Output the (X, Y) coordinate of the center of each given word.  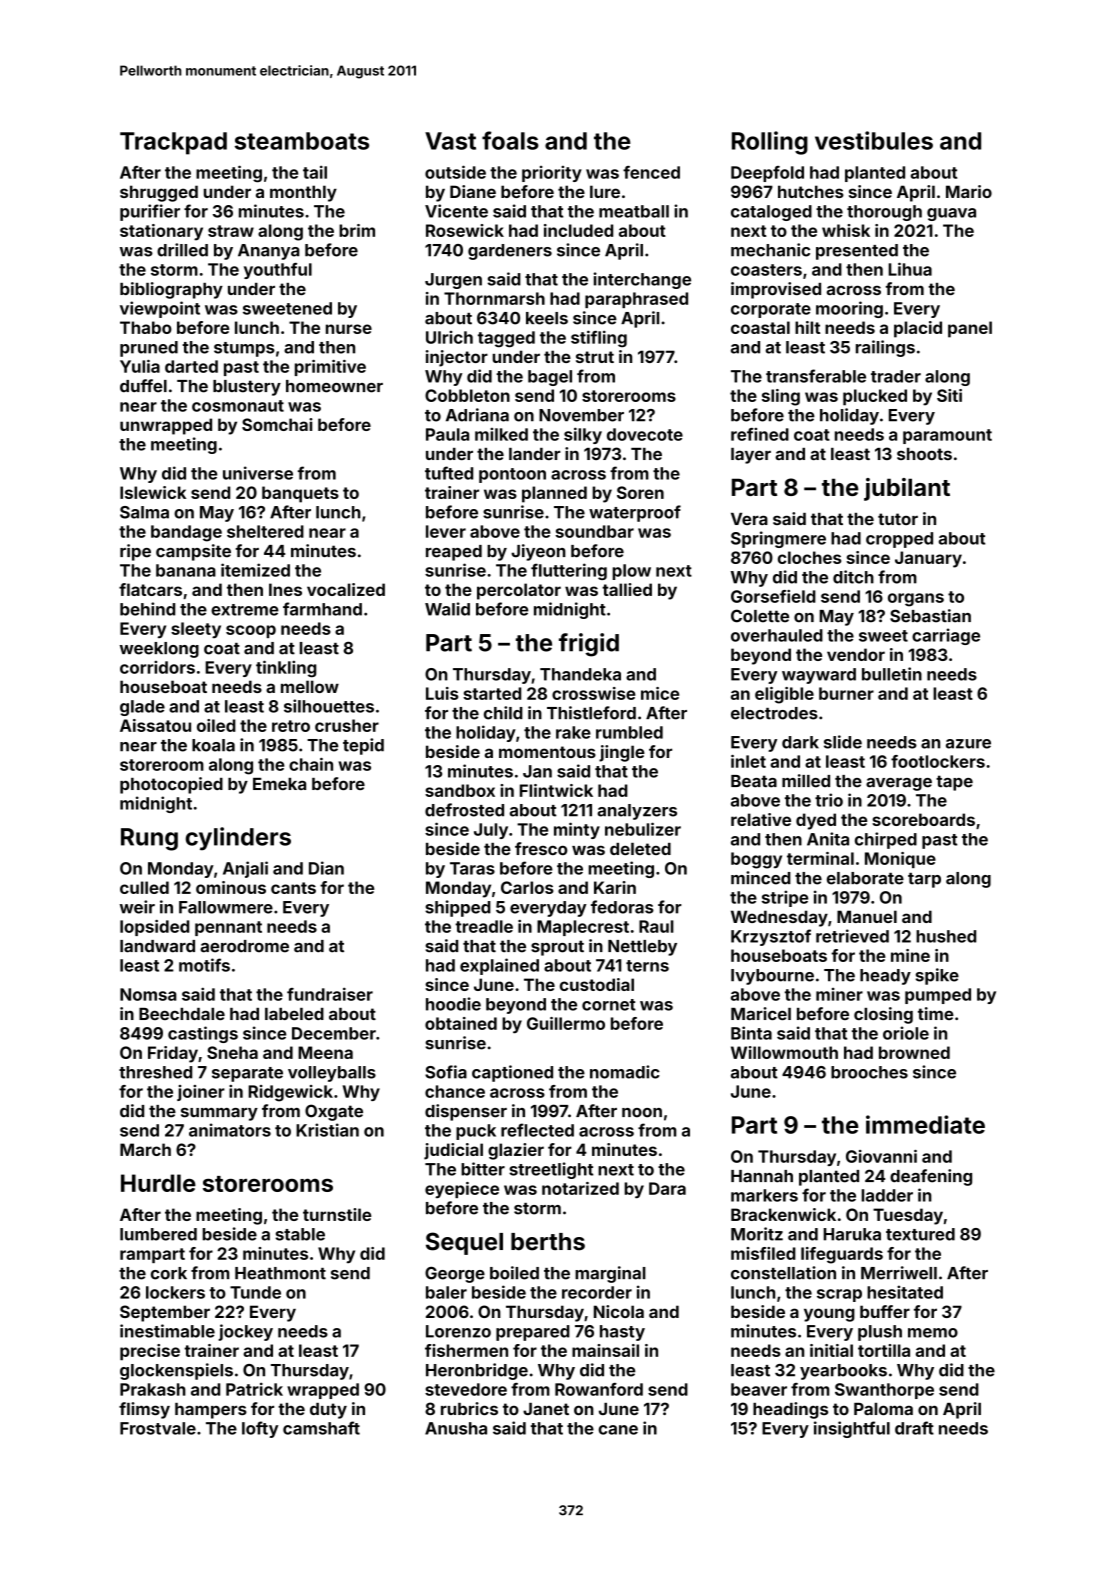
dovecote (645, 434)
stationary (161, 232)
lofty (260, 1429)
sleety (196, 630)
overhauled (777, 635)
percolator (519, 591)
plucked (875, 397)
